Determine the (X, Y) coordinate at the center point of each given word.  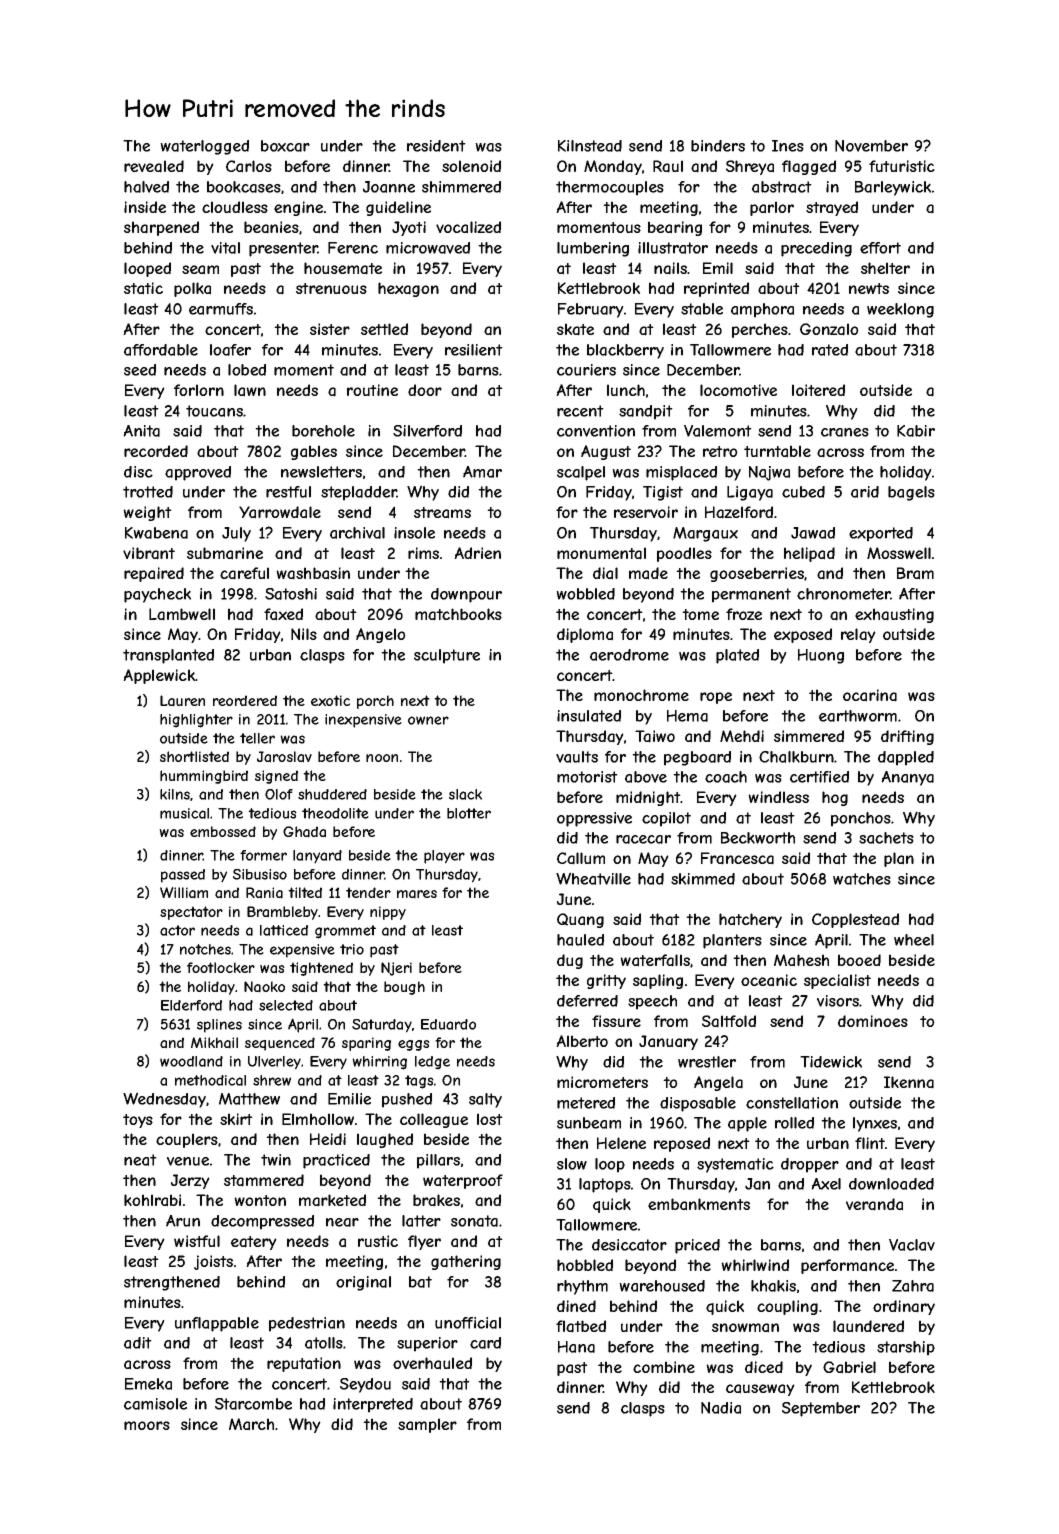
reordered (245, 700)
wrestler (707, 1062)
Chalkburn (796, 757)
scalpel (581, 473)
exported (881, 534)
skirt (236, 1119)
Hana (576, 1347)
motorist (587, 777)
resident (436, 146)
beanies (271, 227)
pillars (438, 1161)
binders (718, 146)
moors (147, 1425)
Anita (141, 431)
